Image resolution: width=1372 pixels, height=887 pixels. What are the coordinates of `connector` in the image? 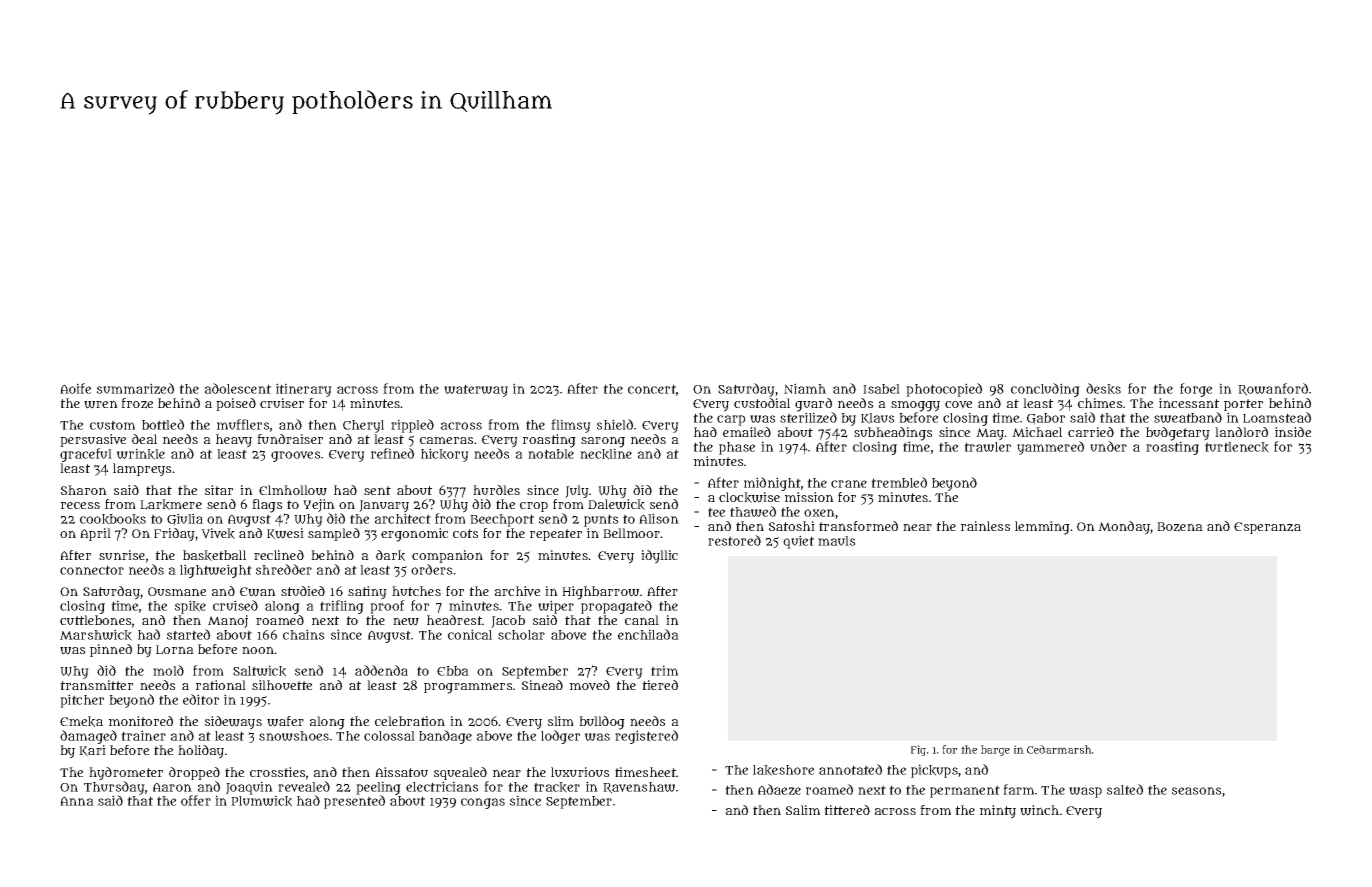 It's located at (92, 570).
